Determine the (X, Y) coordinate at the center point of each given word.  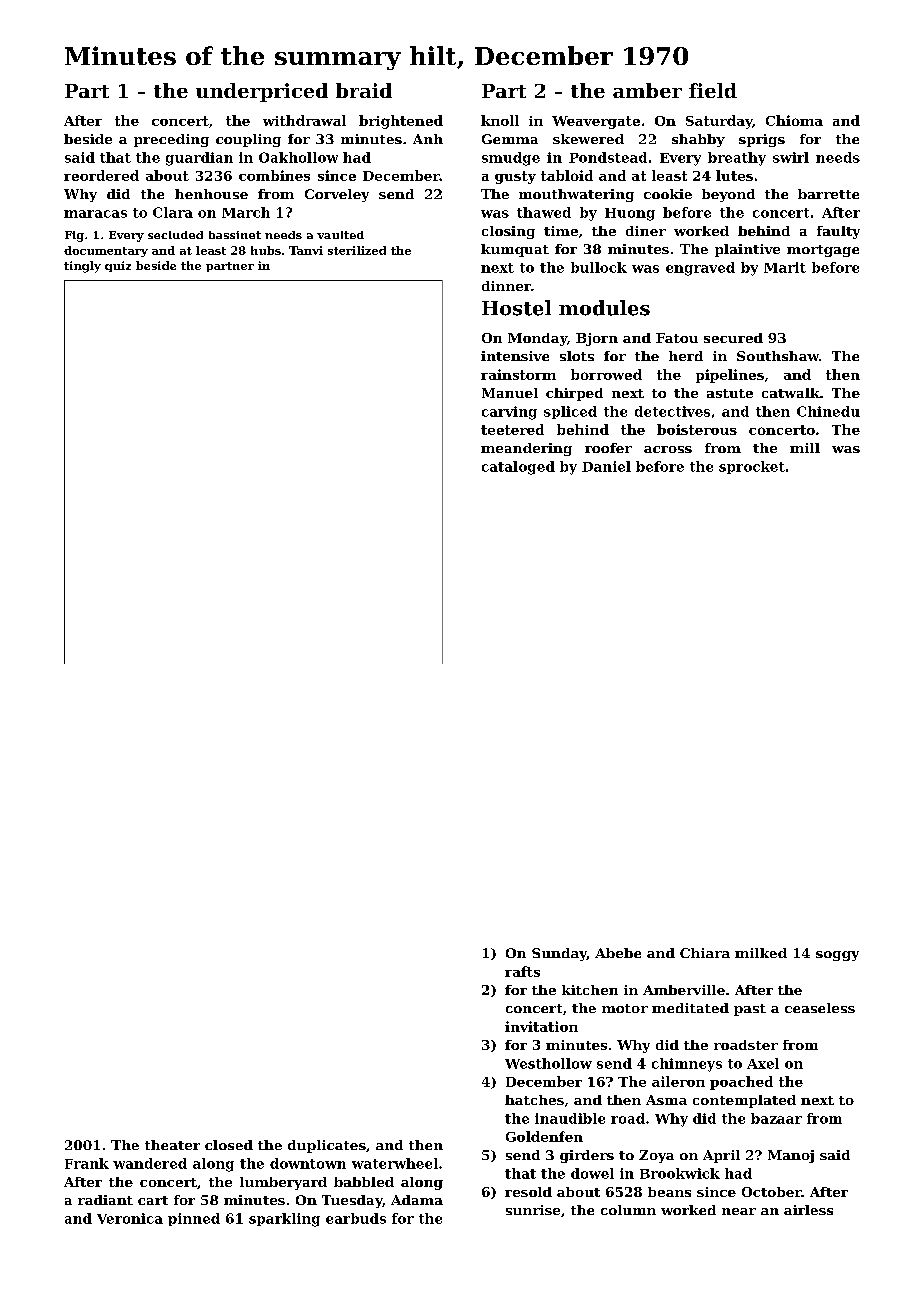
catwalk (791, 393)
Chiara (705, 953)
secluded (175, 235)
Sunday (559, 954)
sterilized (357, 250)
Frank (87, 1163)
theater (172, 1145)
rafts (522, 971)
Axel (763, 1063)
